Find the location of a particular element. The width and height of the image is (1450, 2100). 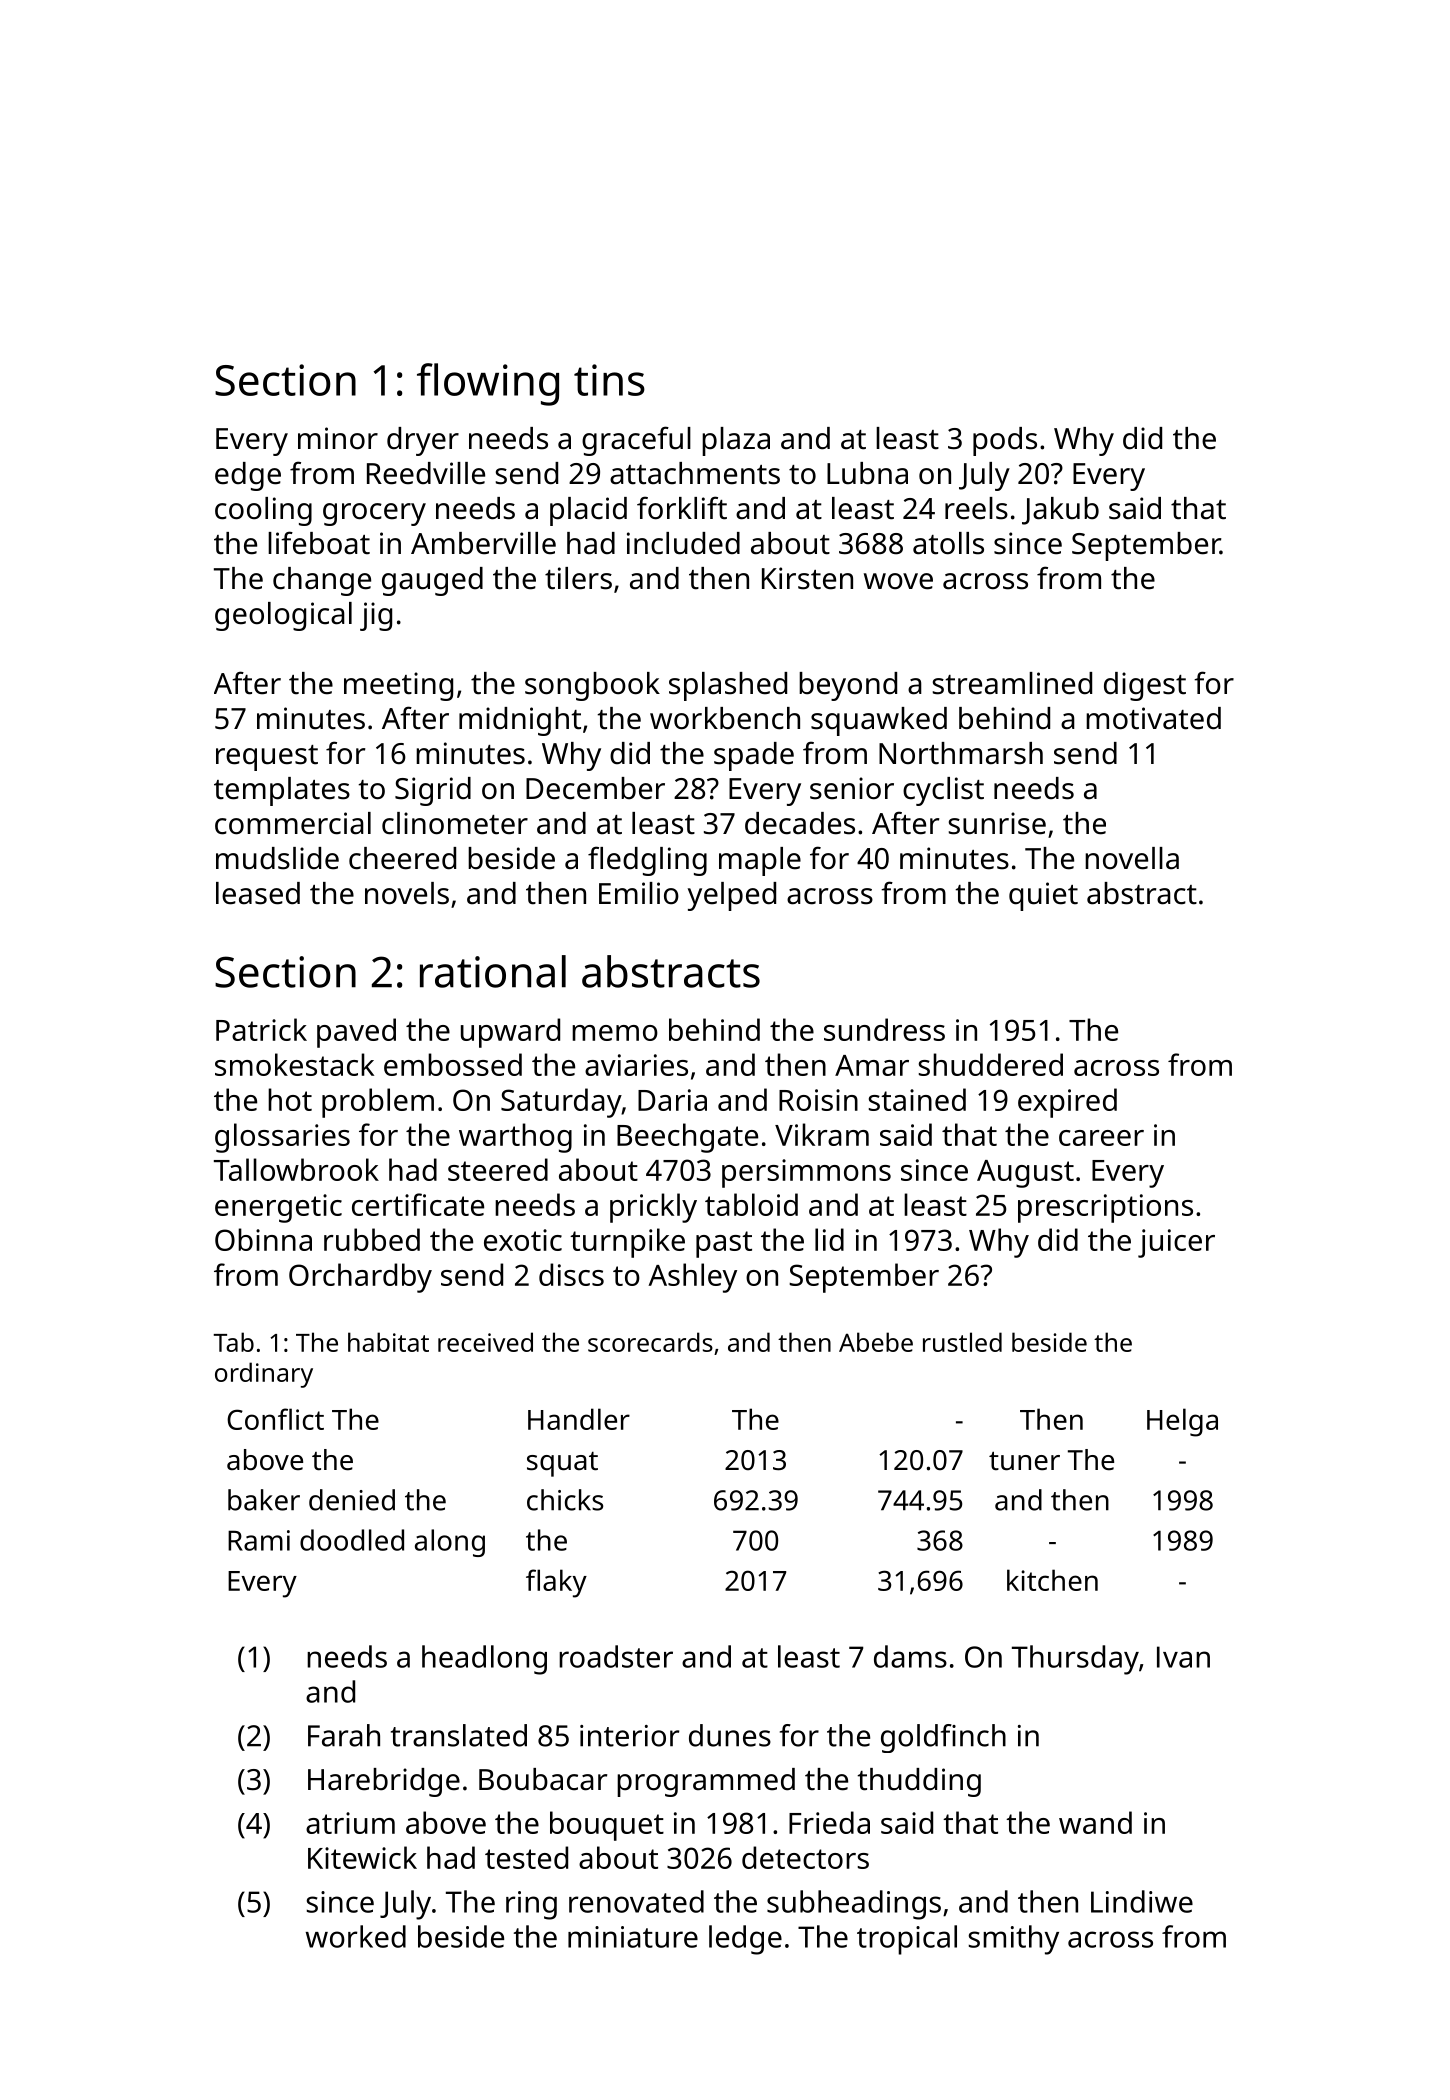

shuddered is located at coordinates (991, 1064).
